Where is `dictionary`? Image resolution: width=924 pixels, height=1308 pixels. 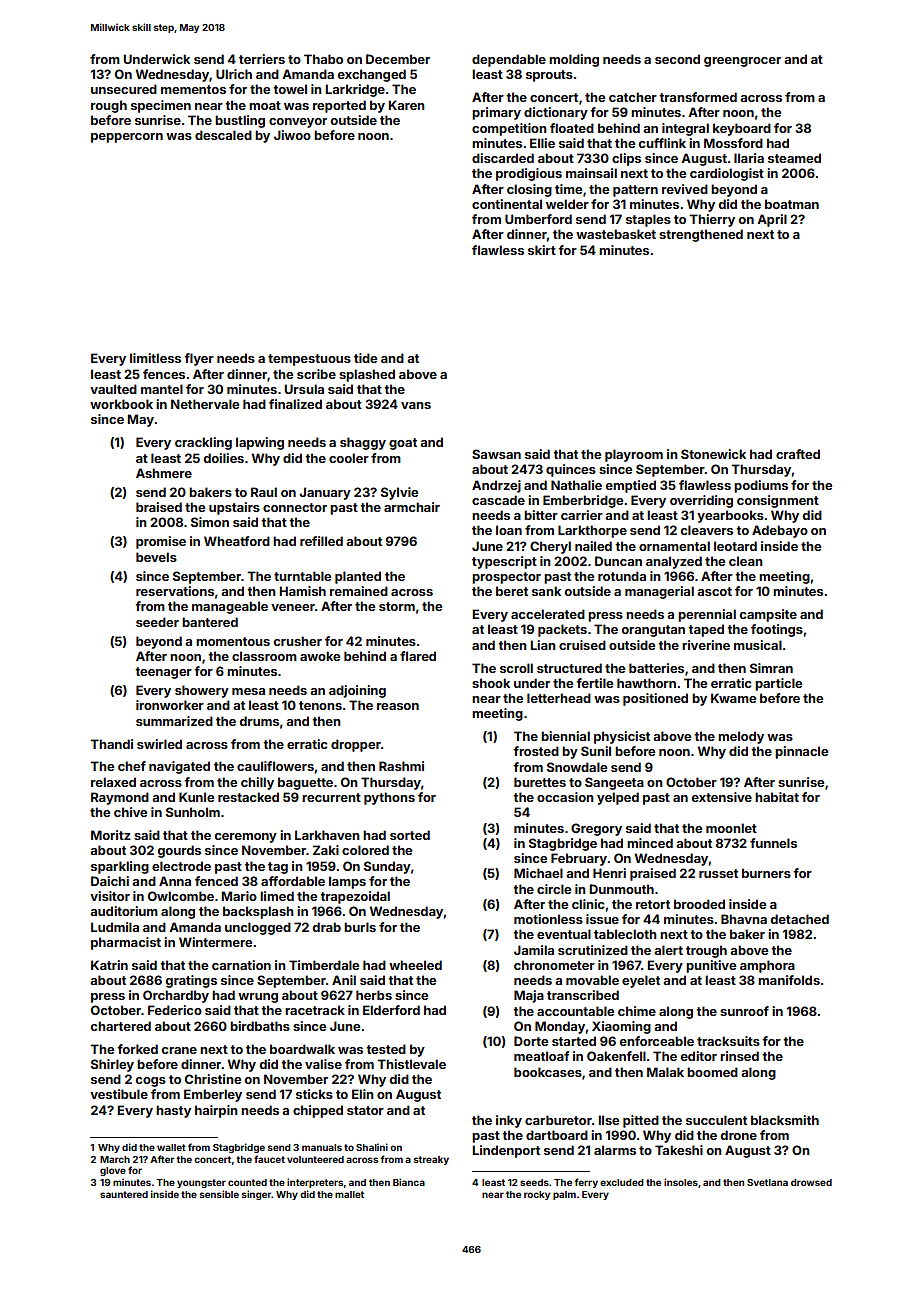
dictionary is located at coordinates (556, 113).
